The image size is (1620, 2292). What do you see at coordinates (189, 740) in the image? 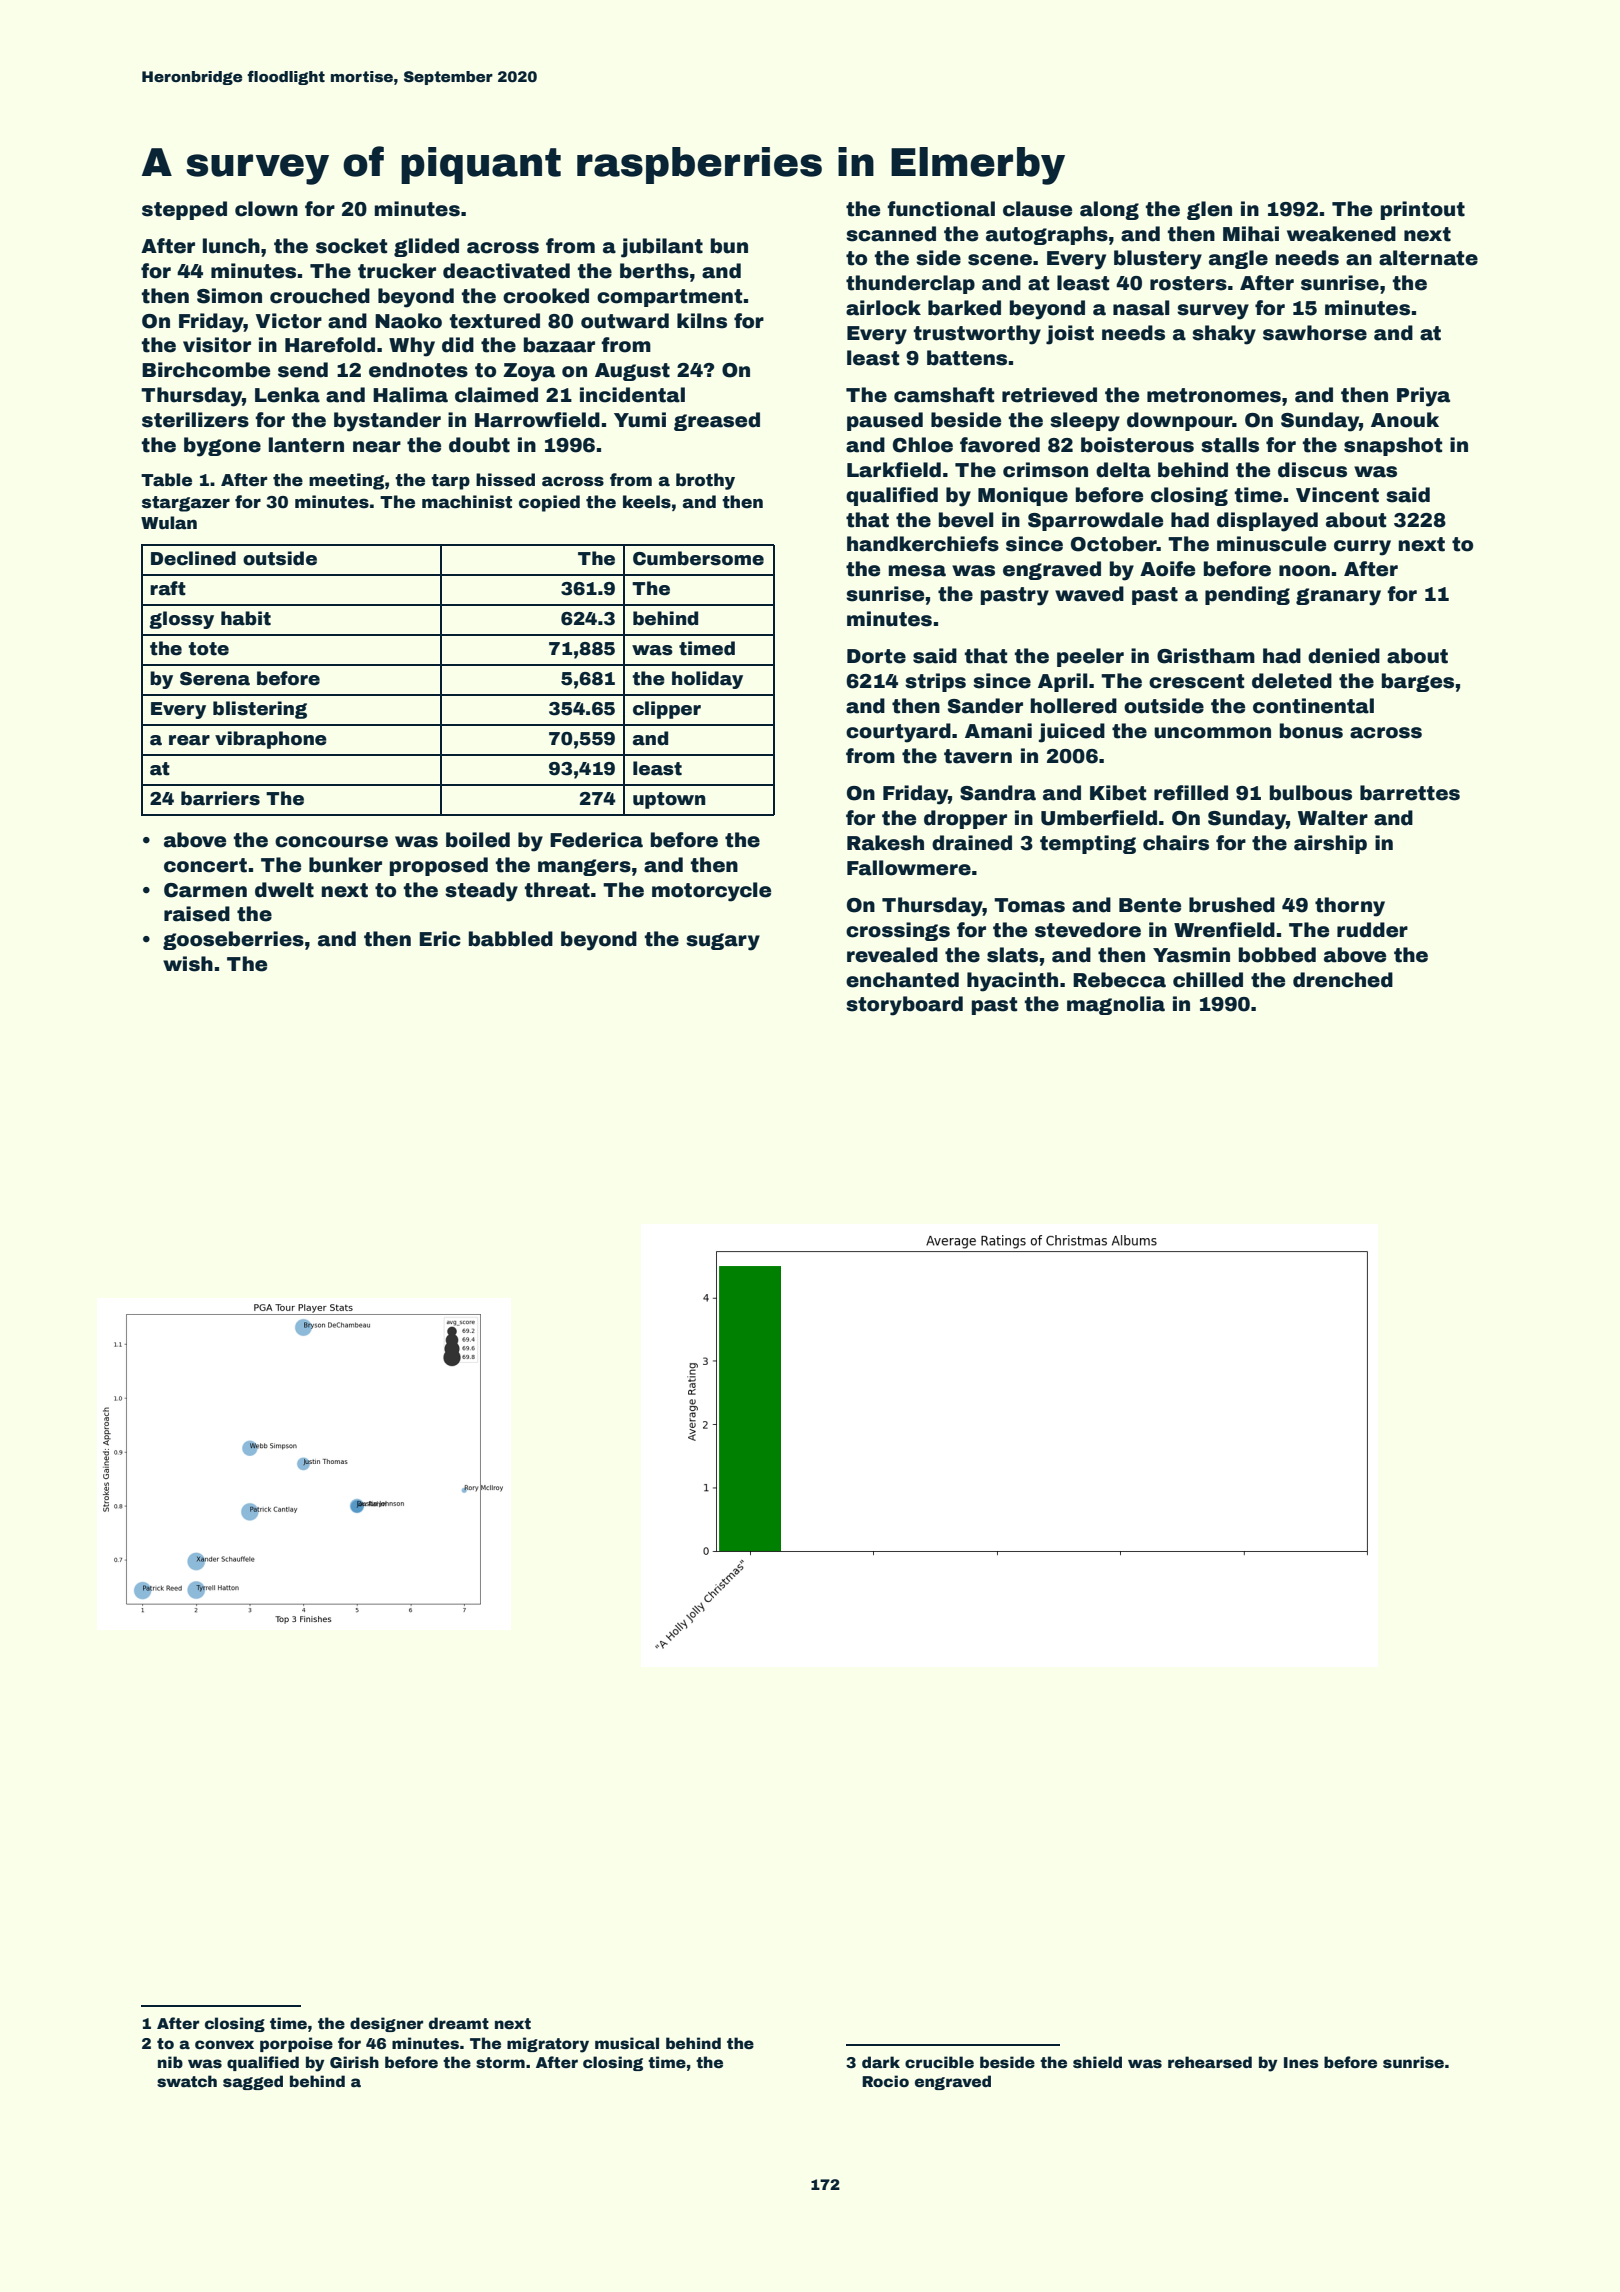
I see `rear` at bounding box center [189, 740].
